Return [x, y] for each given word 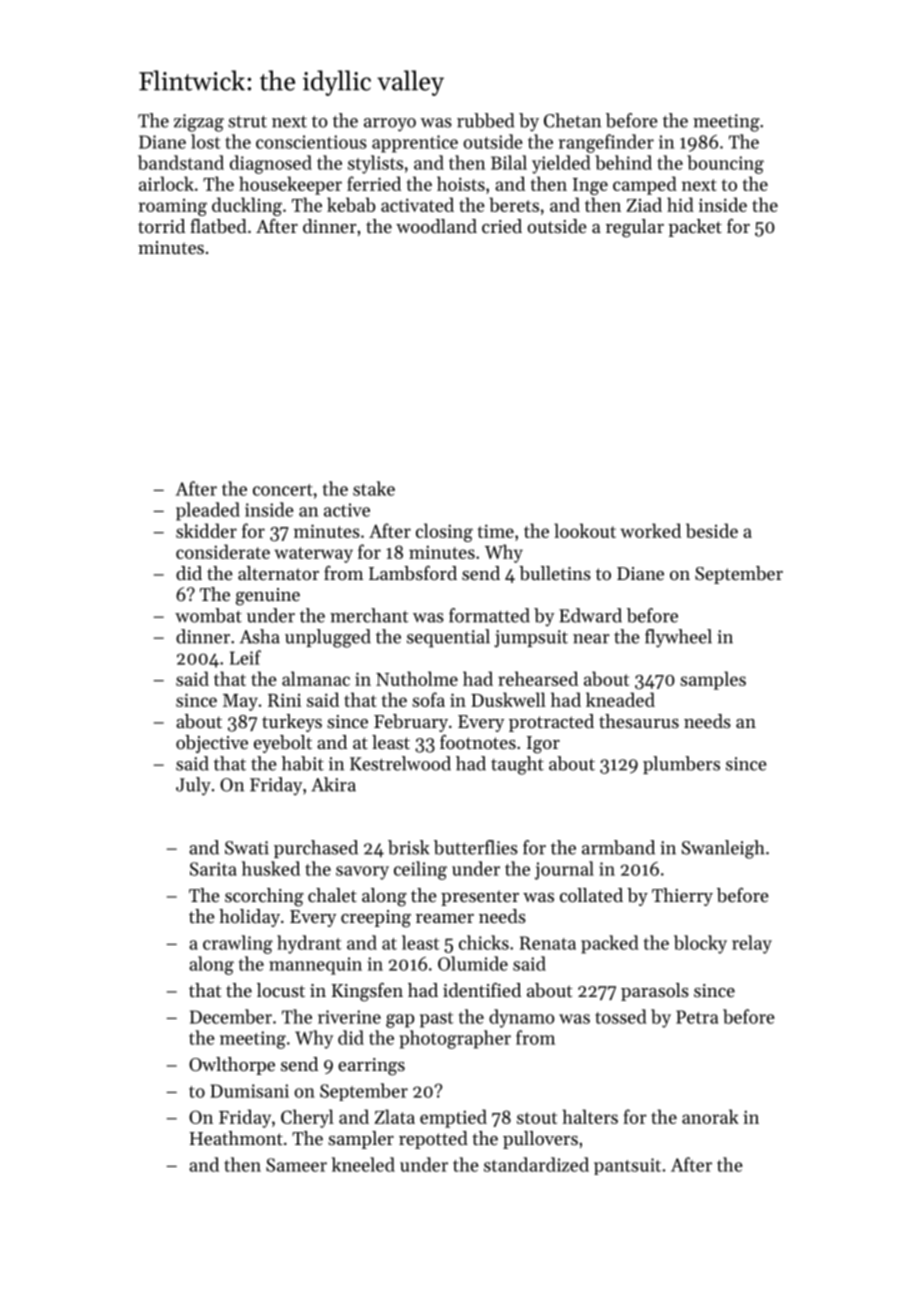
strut [247, 121]
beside [712, 530]
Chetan [572, 120]
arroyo [390, 125]
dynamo [521, 1018]
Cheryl [307, 1118]
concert [283, 490]
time [496, 531]
